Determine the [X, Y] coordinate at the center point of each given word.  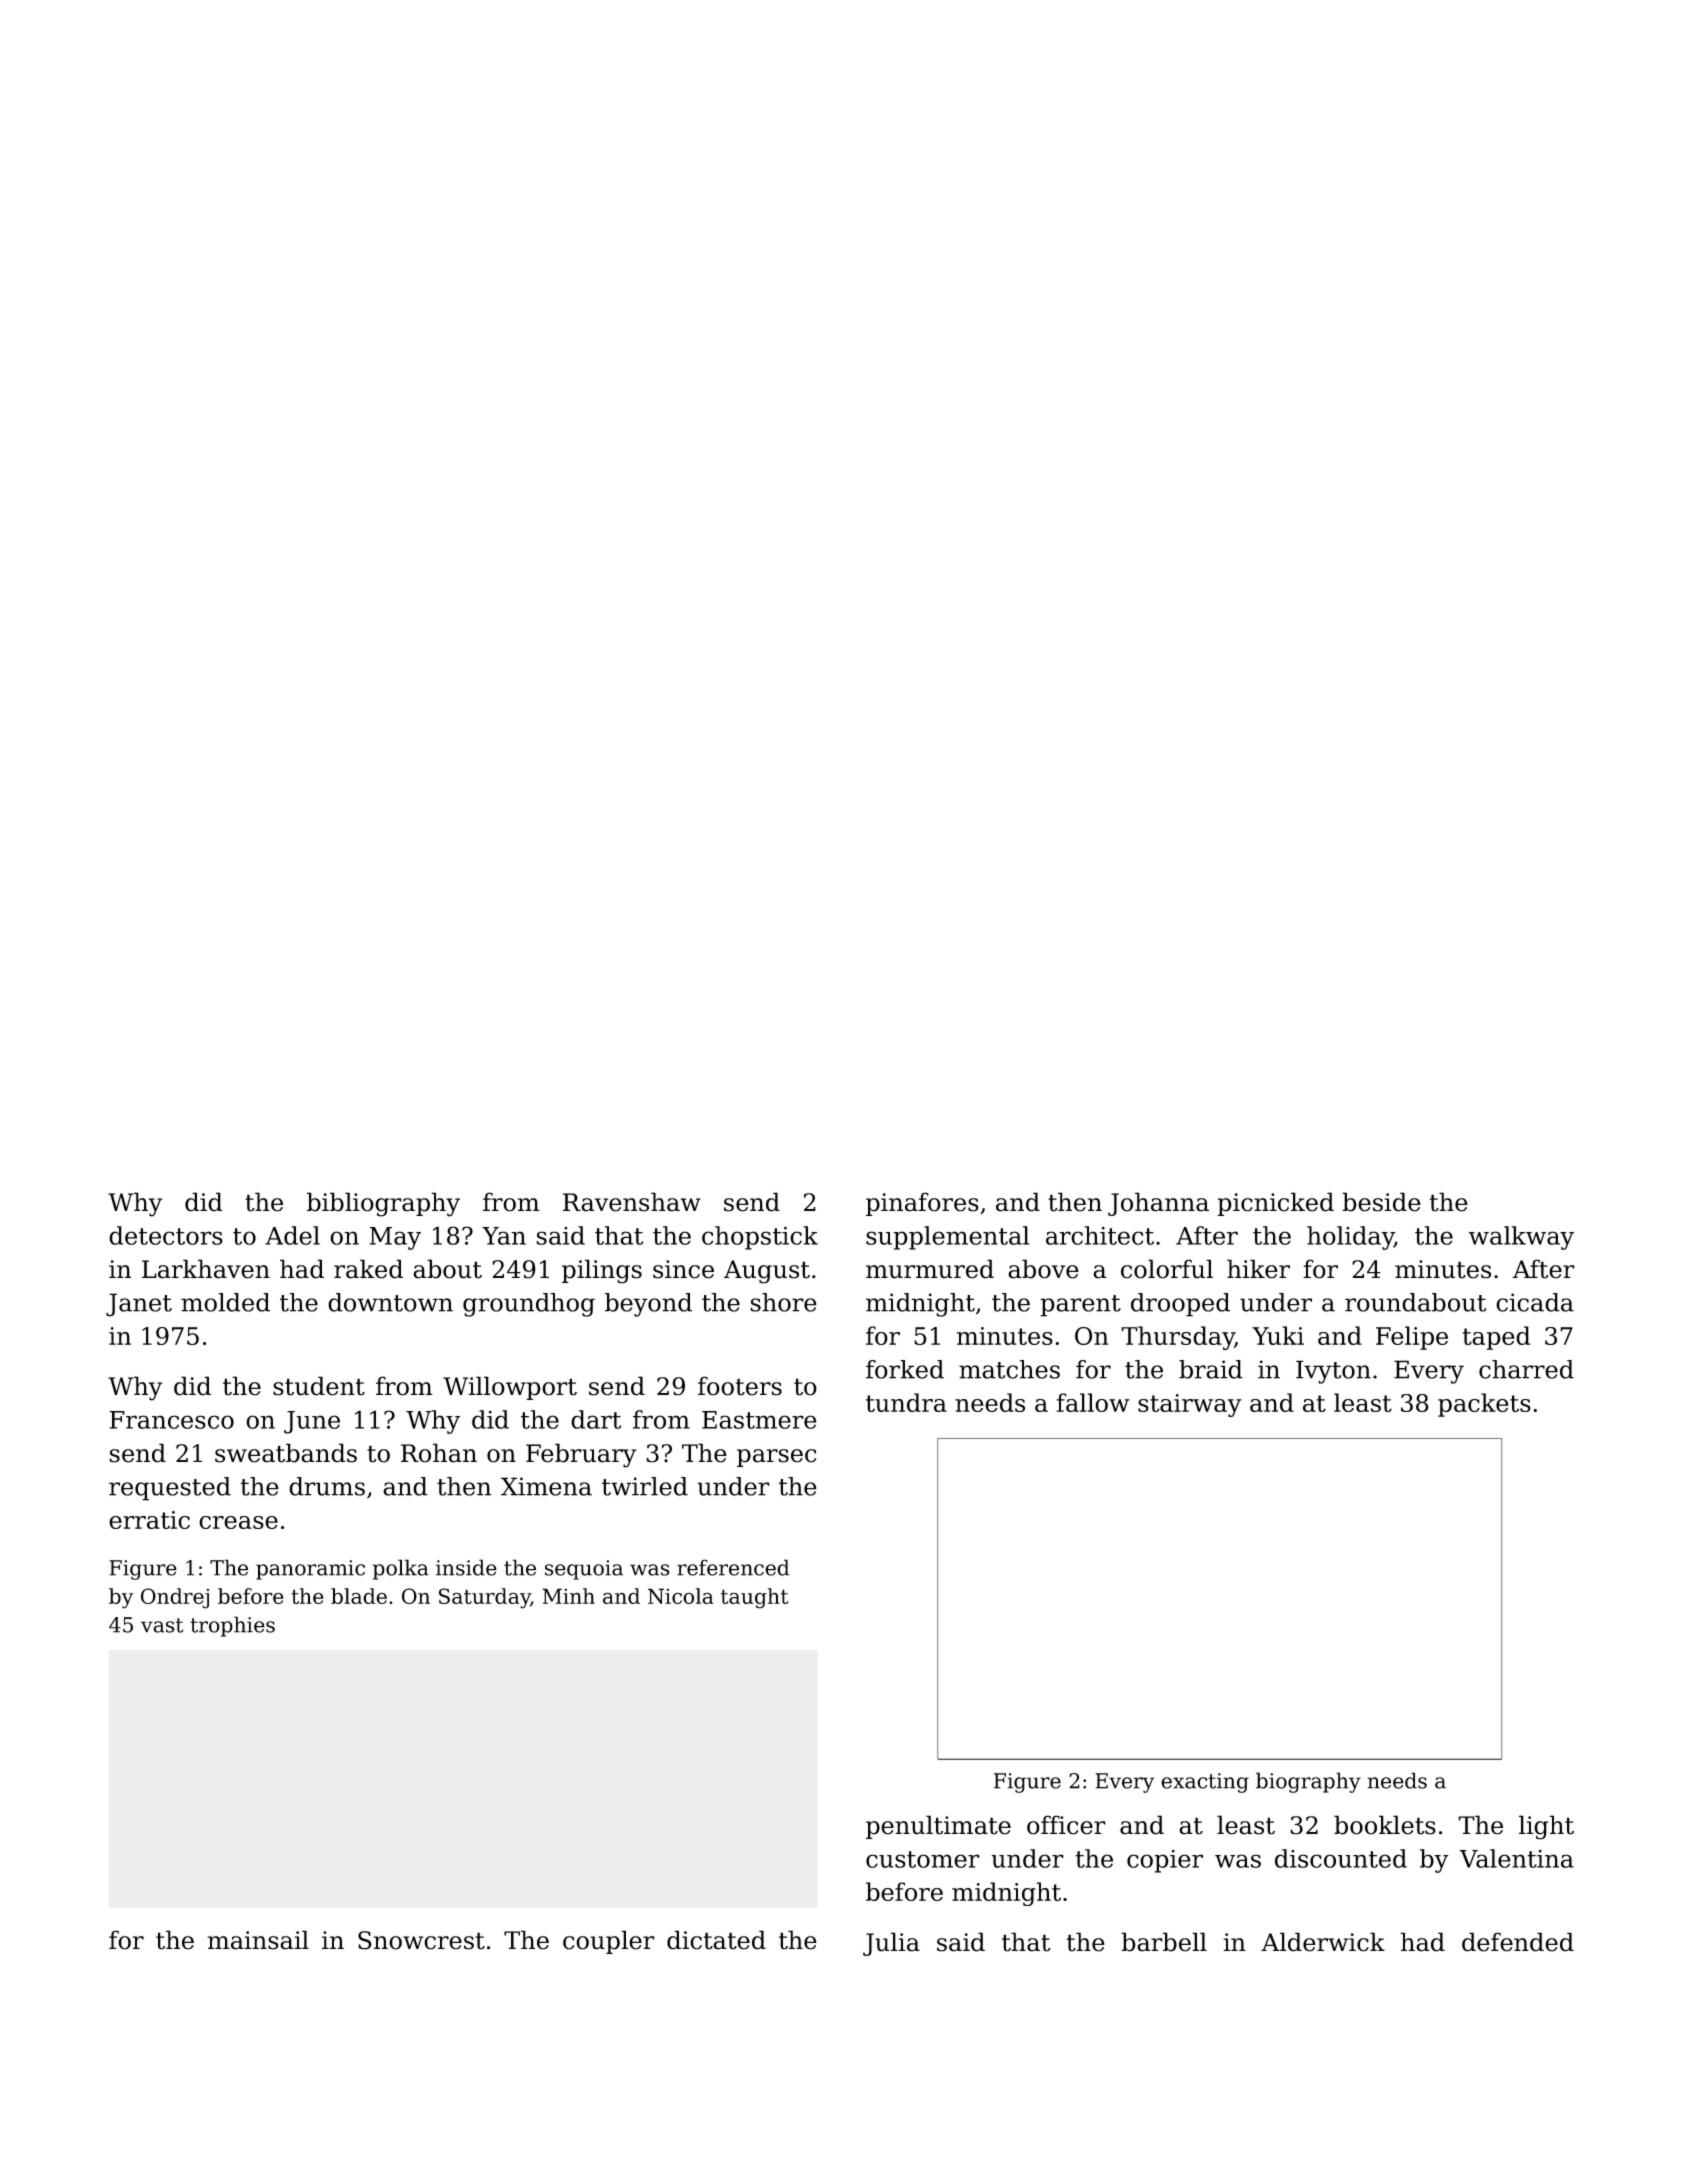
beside [1381, 1202]
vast [162, 1625]
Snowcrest [421, 1940]
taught [754, 1598]
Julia [891, 1944]
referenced [733, 1567]
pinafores [922, 1204]
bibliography [383, 1204]
